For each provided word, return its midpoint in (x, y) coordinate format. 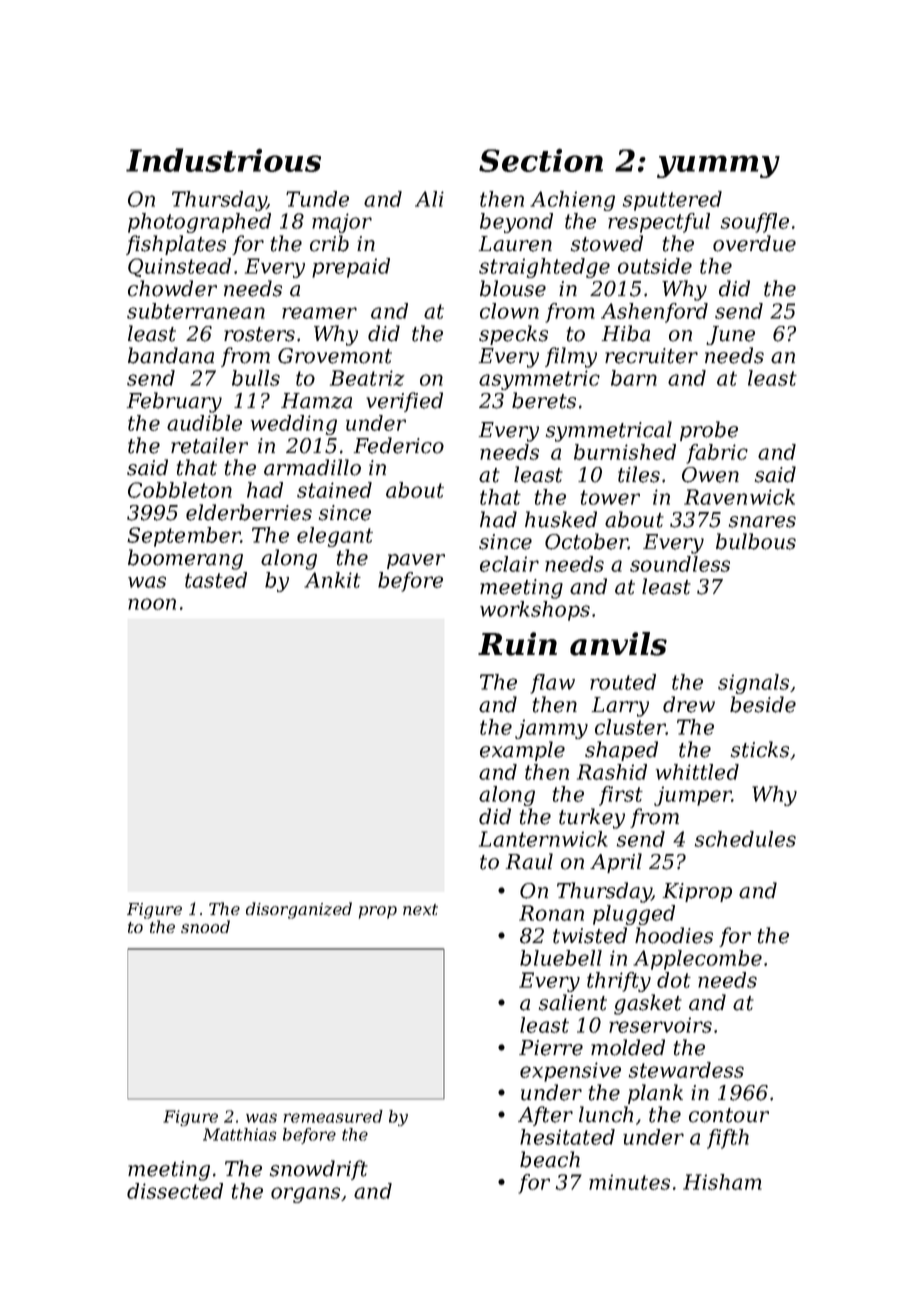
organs (305, 1195)
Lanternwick (543, 839)
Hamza (316, 401)
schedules (745, 839)
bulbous (756, 541)
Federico (399, 445)
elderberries (249, 512)
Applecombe (697, 960)
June (730, 335)
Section (541, 160)
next (420, 909)
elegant (335, 537)
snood (205, 926)
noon (152, 604)
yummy (718, 166)
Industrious (223, 160)
